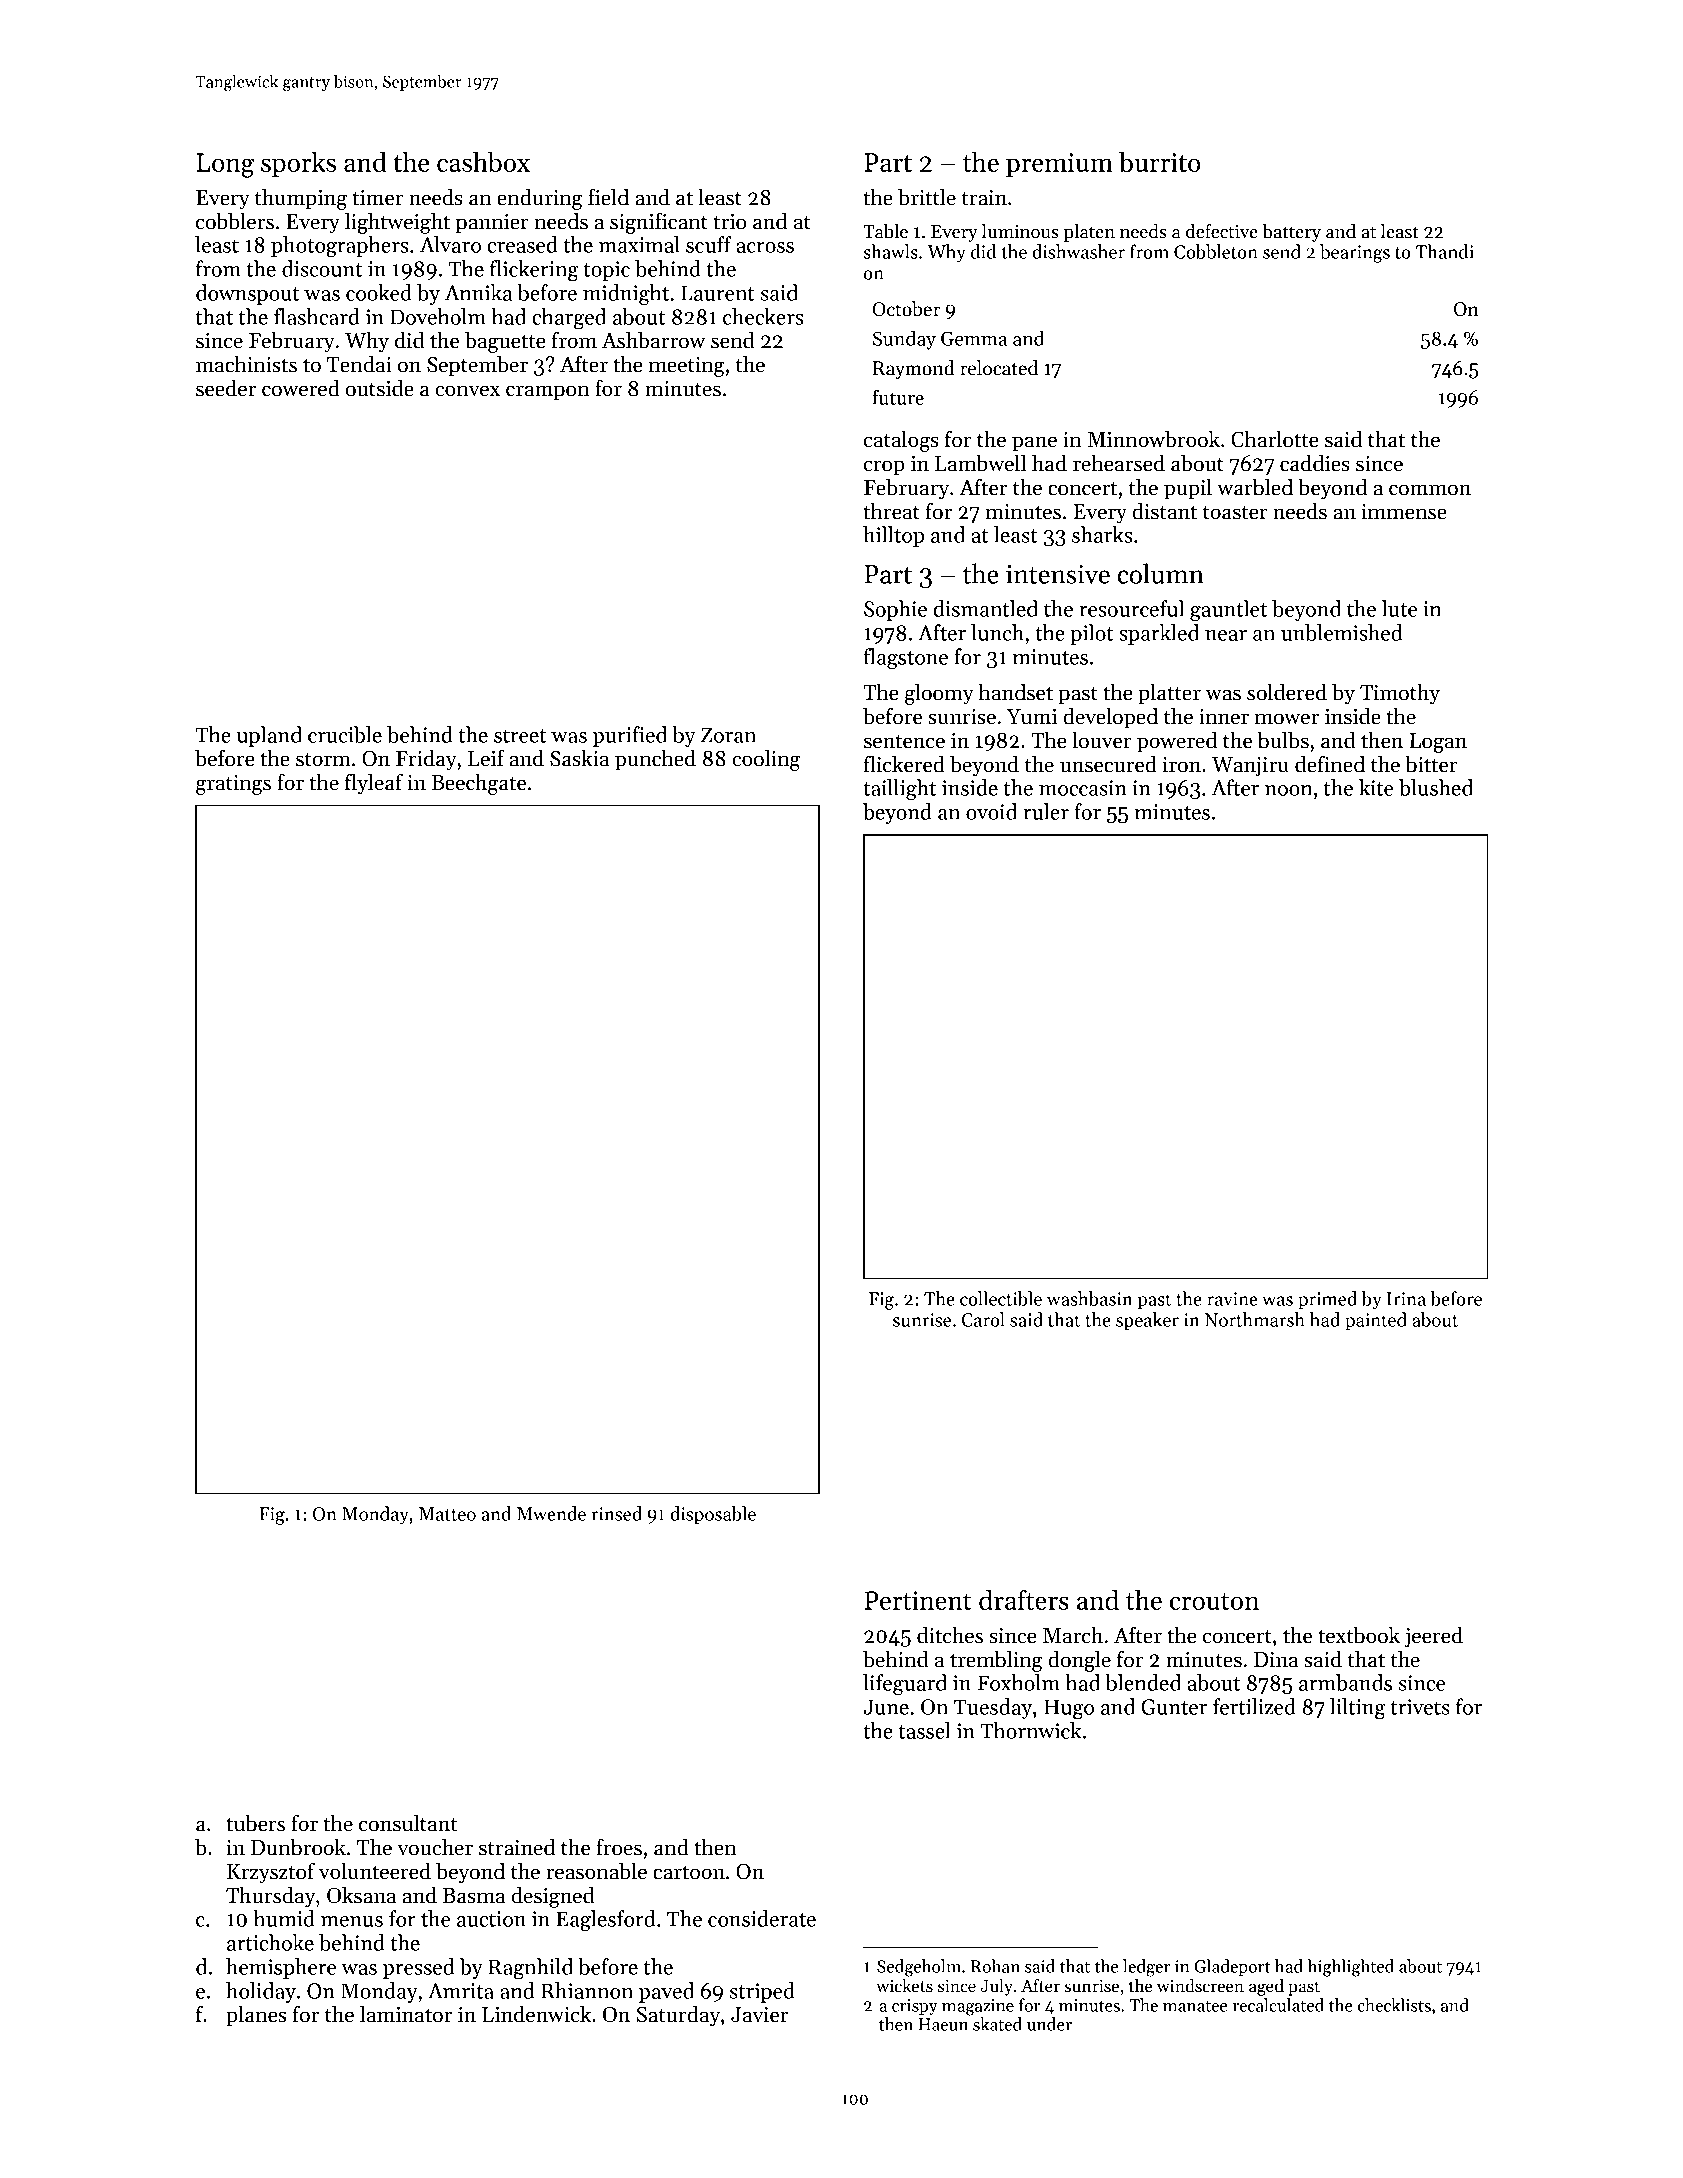 The height and width of the page is (2178, 1683). Describe the element at coordinates (478, 292) in the page. I see `Annika` at that location.
